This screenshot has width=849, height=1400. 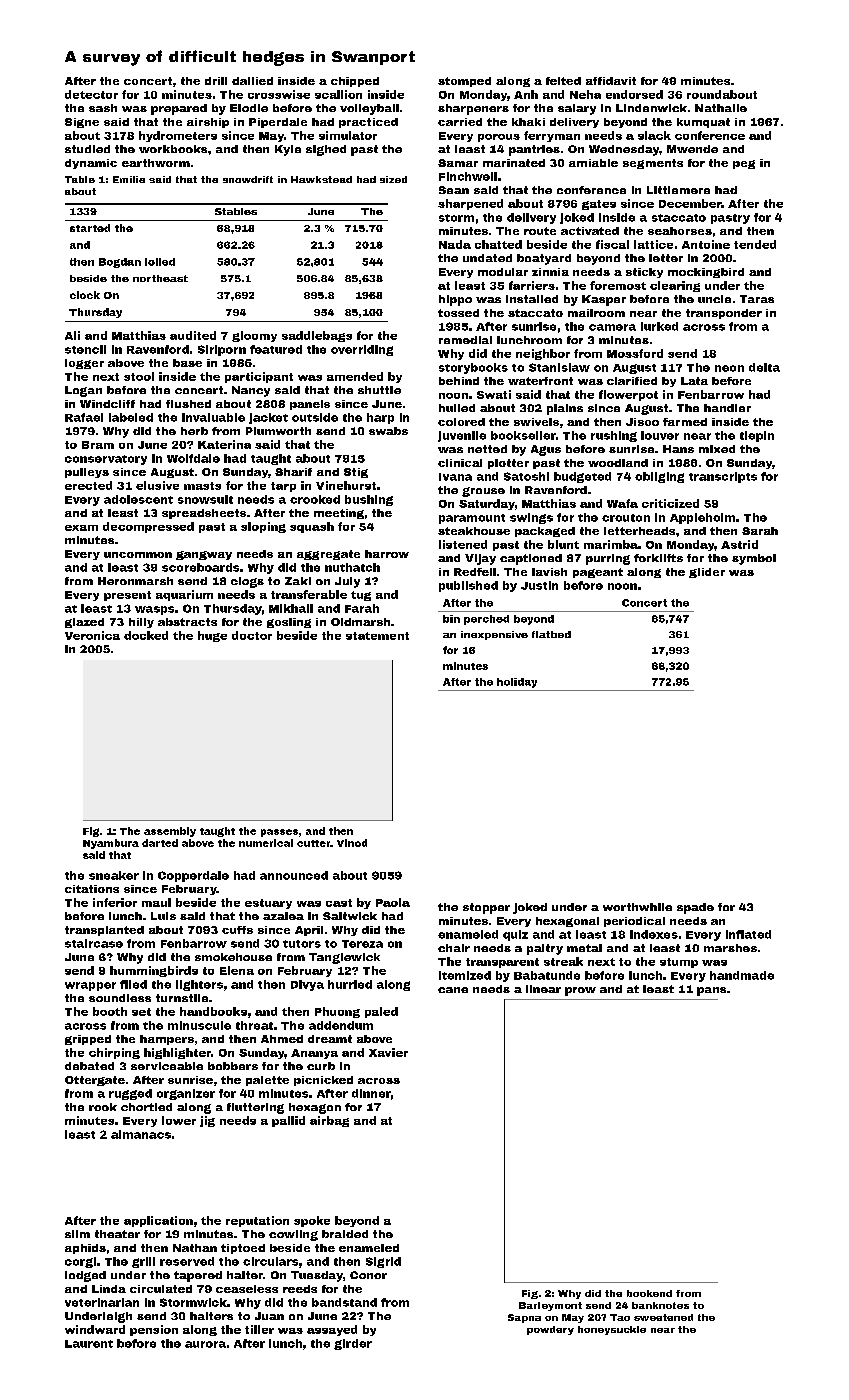 What do you see at coordinates (352, 843) in the screenshot?
I see `Vinod` at bounding box center [352, 843].
